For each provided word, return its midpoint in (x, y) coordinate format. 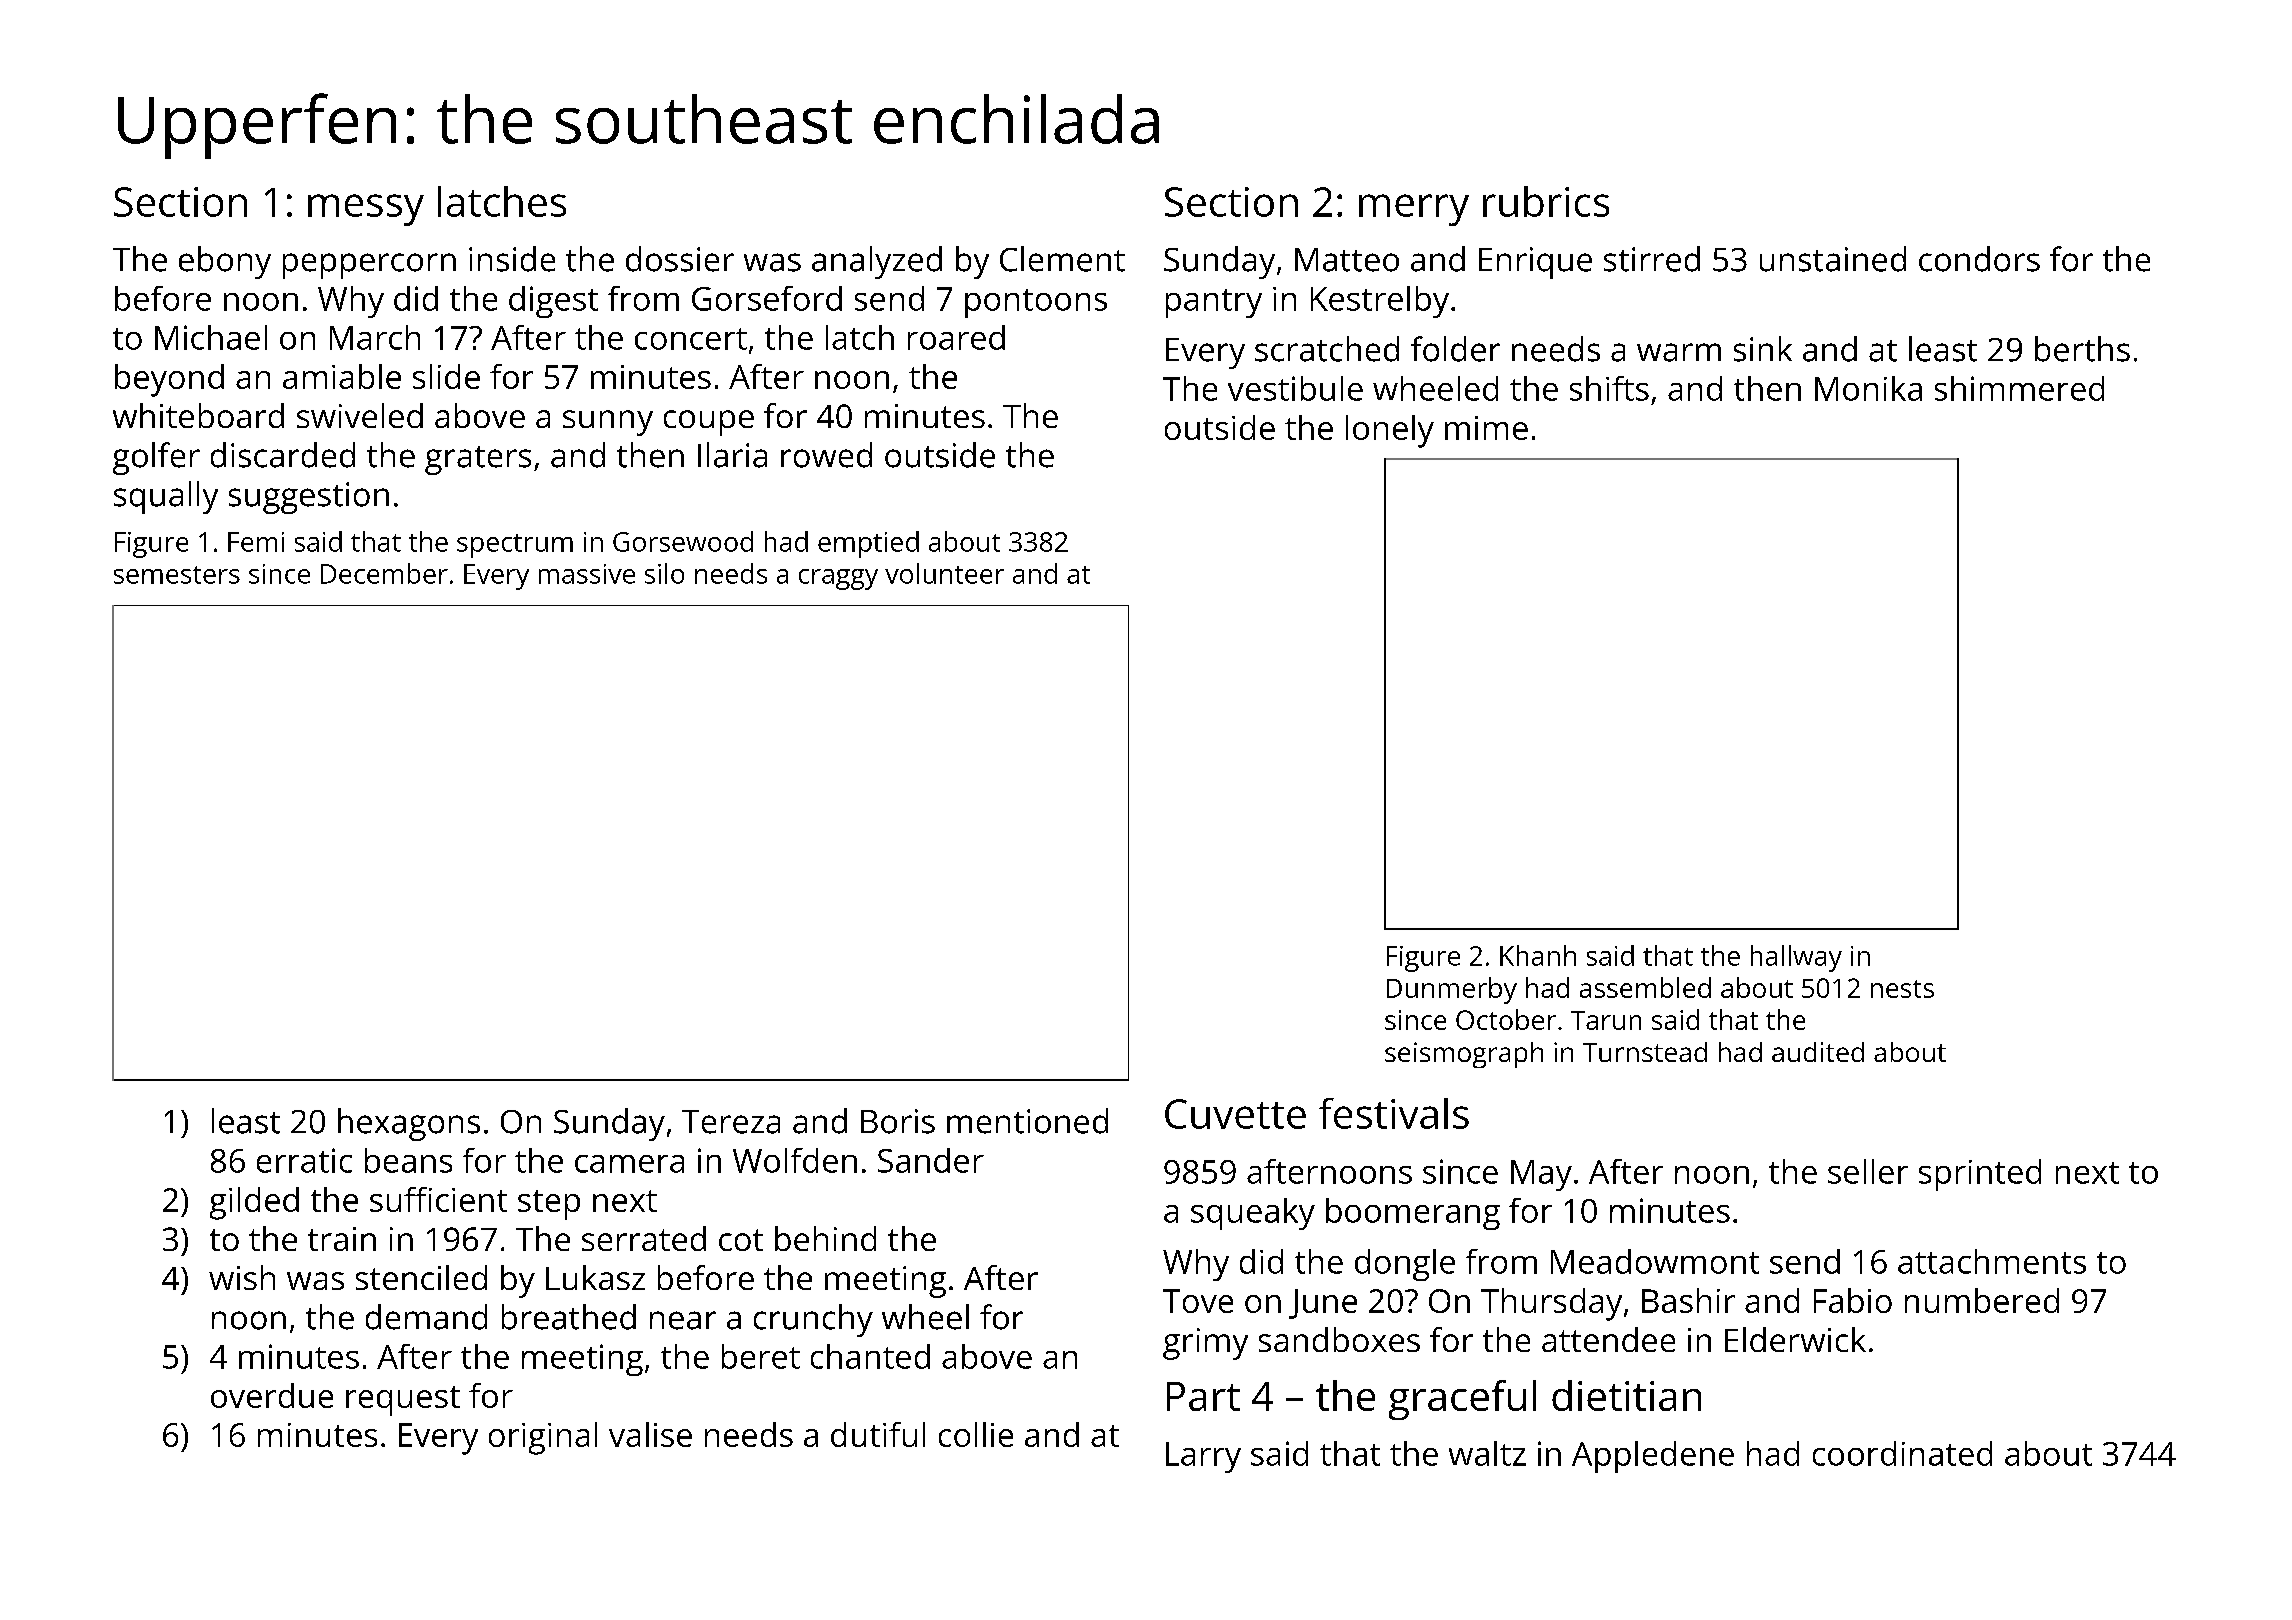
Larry (1203, 1457)
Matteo (1347, 260)
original (543, 1438)
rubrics (1546, 201)
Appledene (1653, 1457)
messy (366, 210)
